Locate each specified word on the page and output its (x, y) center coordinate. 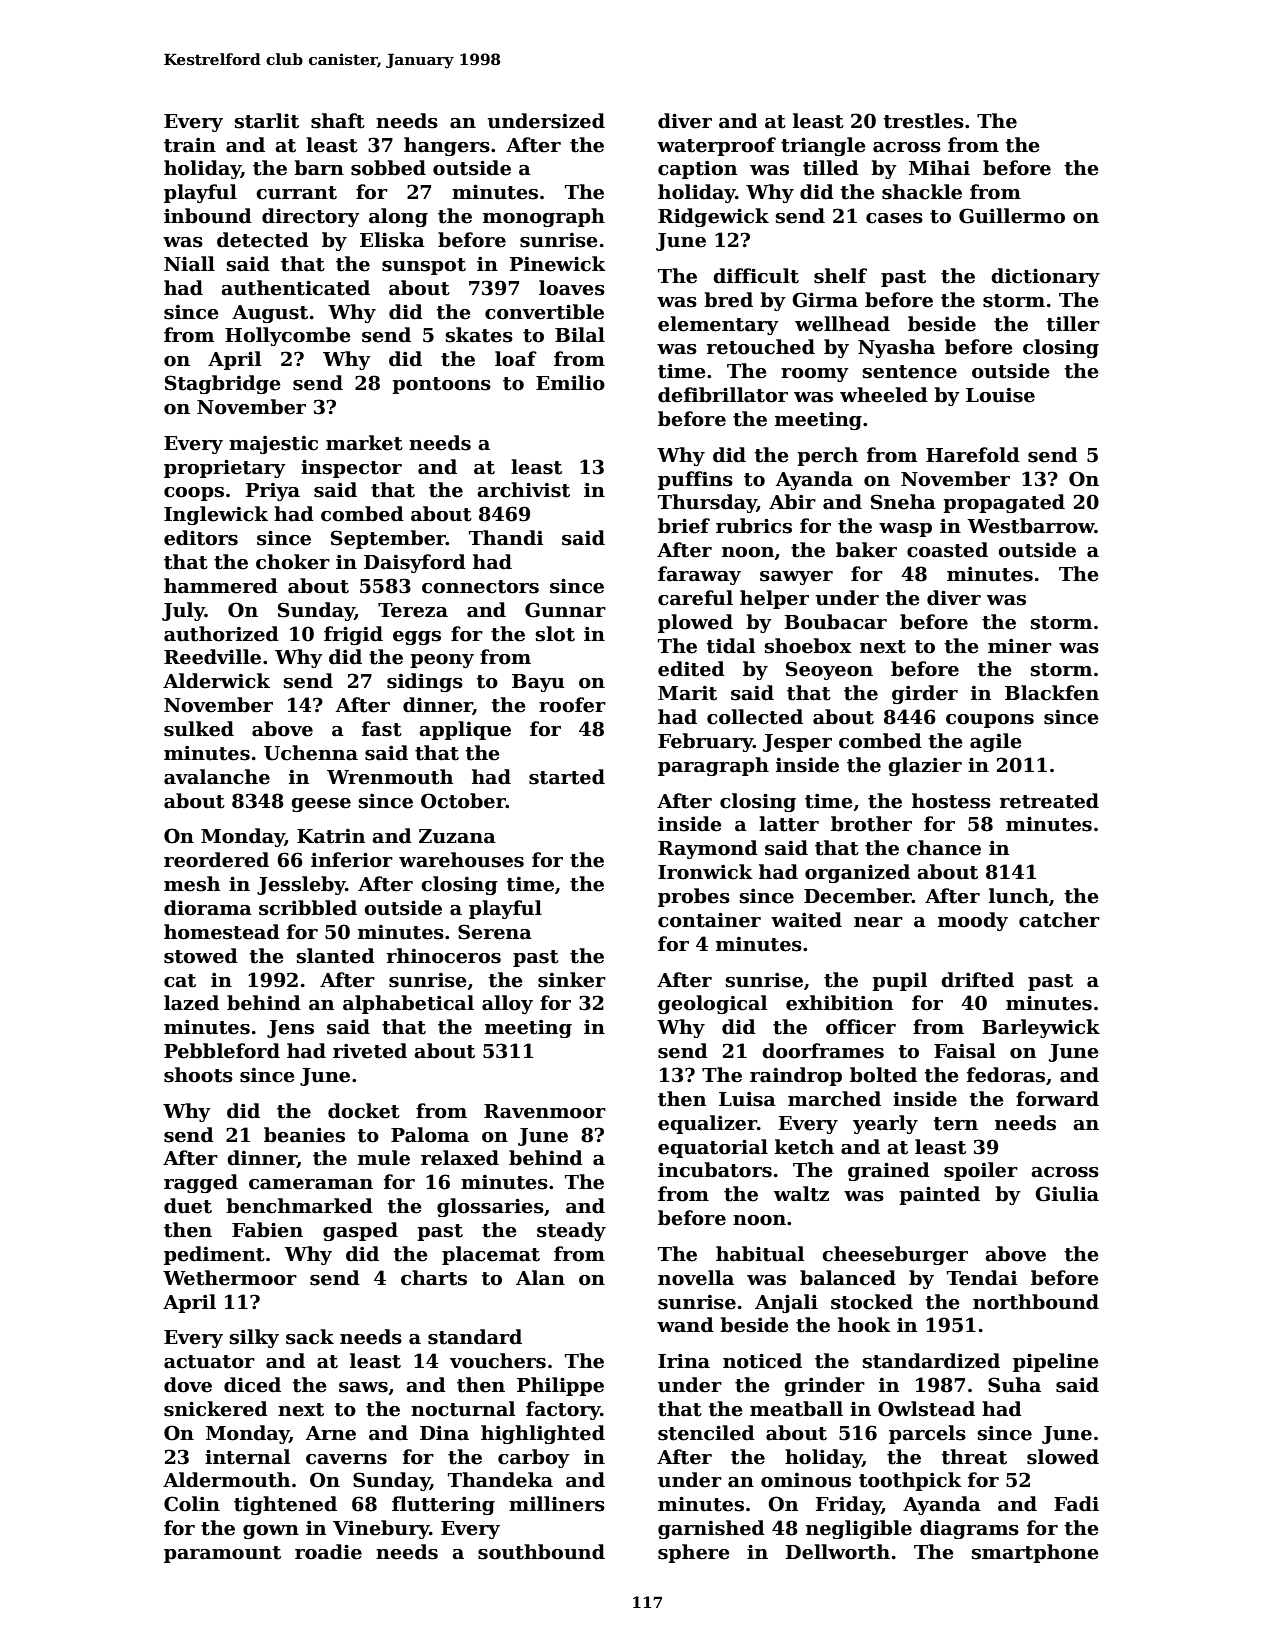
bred (728, 300)
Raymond (708, 849)
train (190, 145)
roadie (328, 1552)
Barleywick (1041, 1028)
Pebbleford (222, 1051)
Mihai (939, 168)
